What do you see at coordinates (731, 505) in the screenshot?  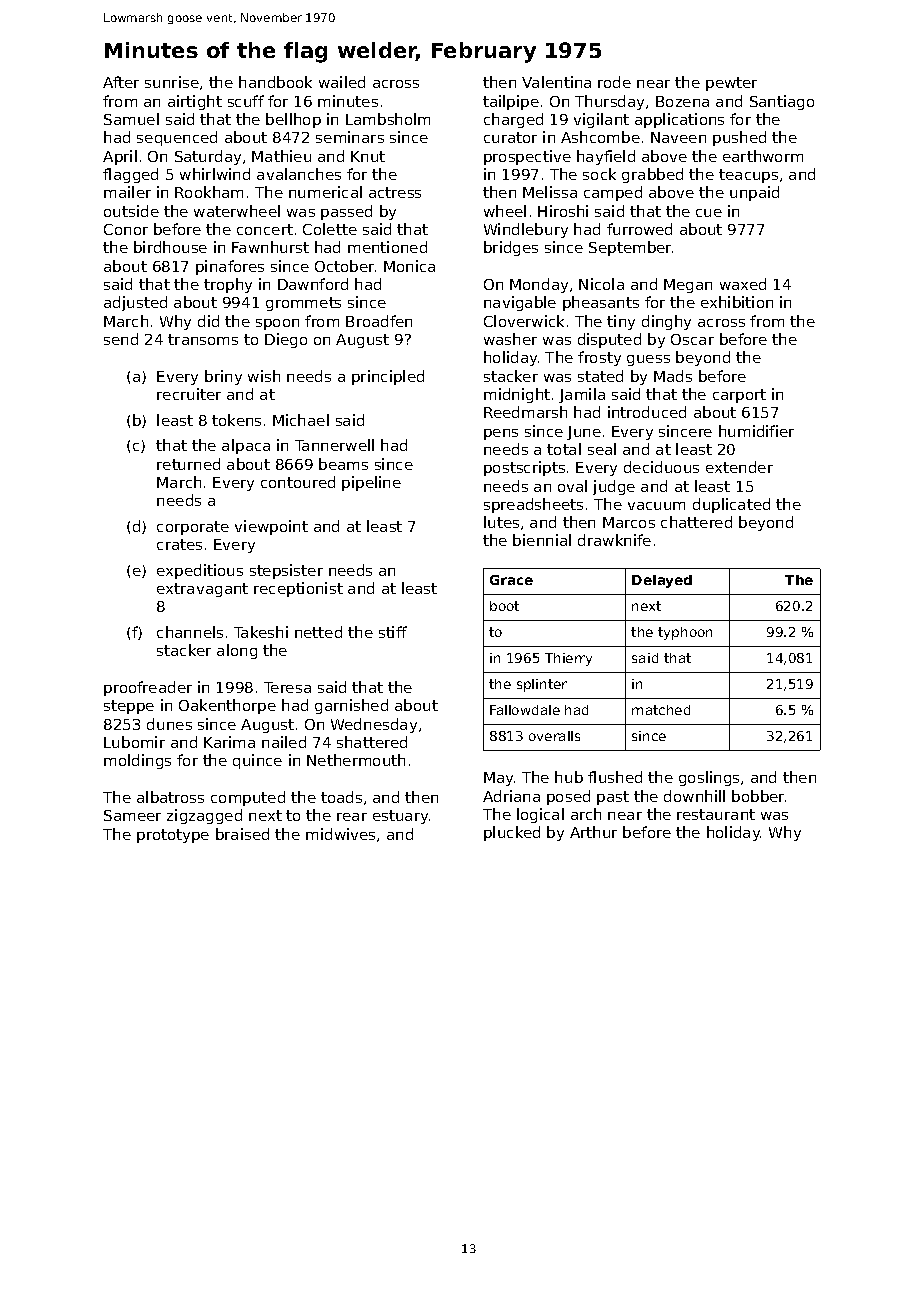 I see `duplicated` at bounding box center [731, 505].
